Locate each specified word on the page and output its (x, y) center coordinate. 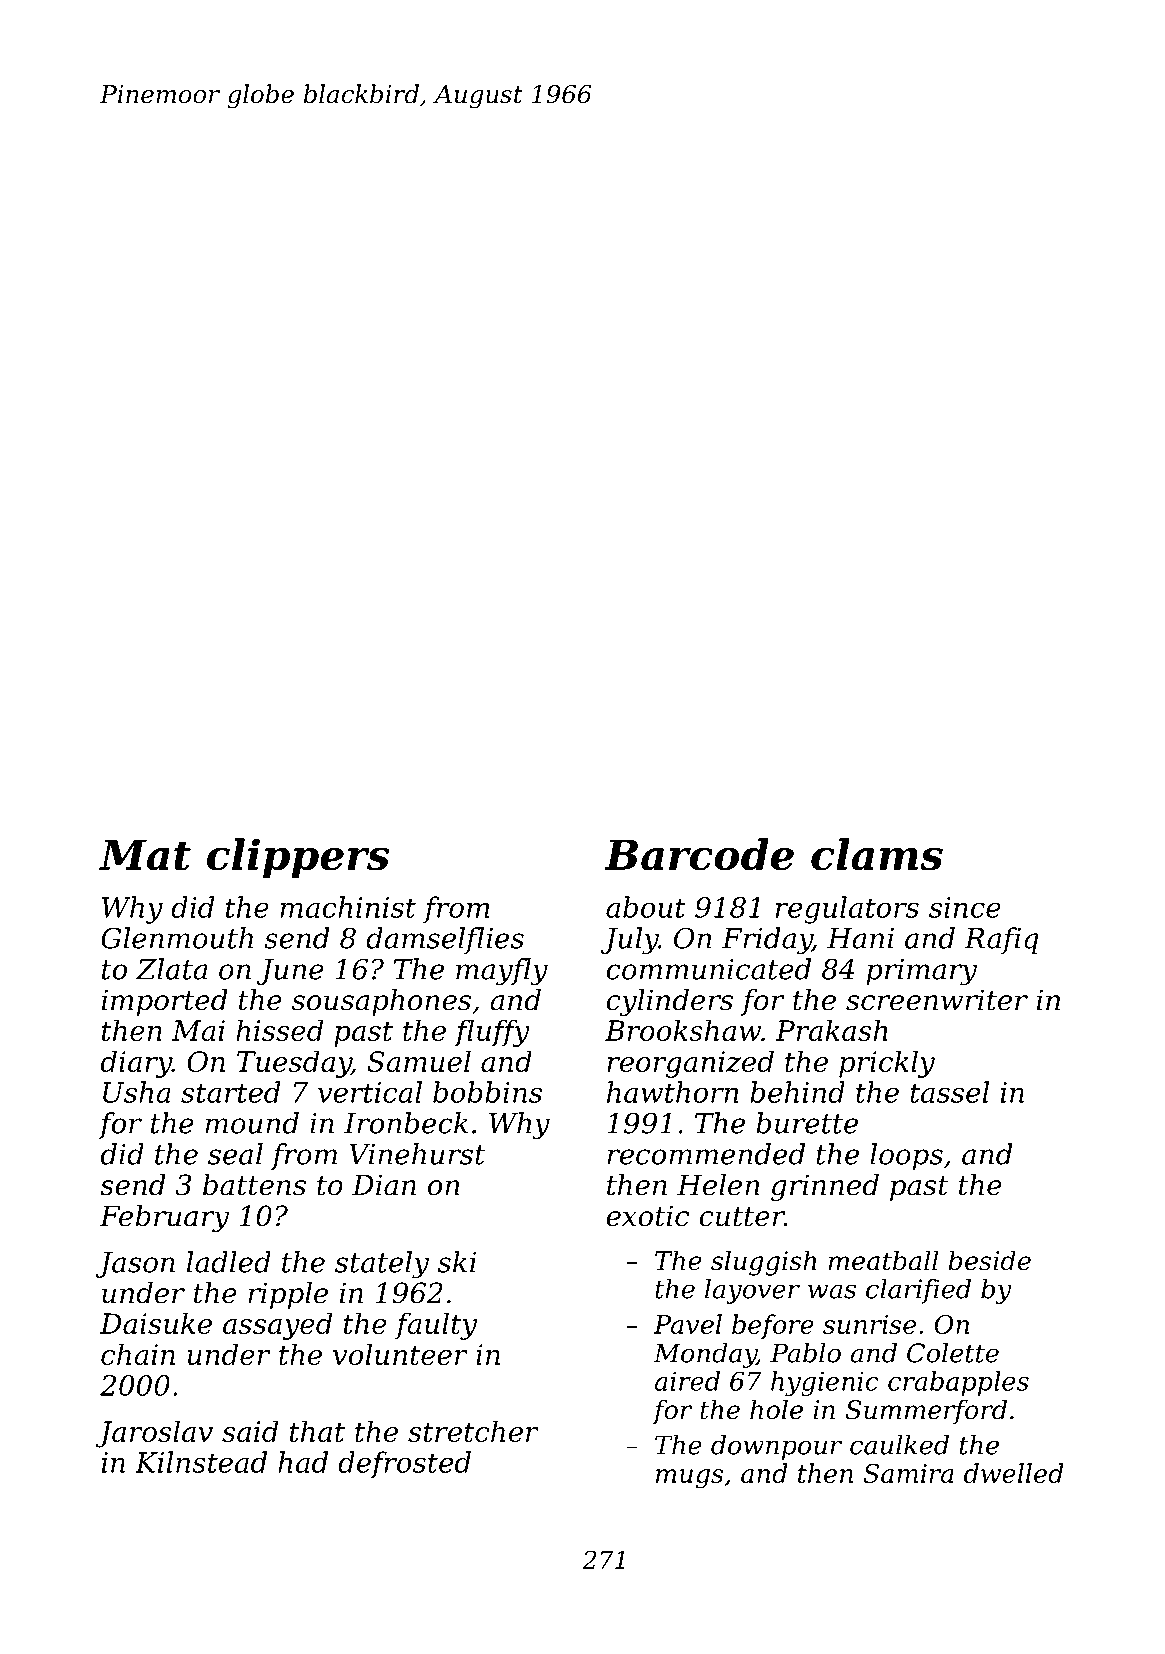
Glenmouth (177, 938)
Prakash (831, 1030)
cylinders (669, 1002)
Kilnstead (201, 1462)
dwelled (1013, 1473)
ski (457, 1262)
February (164, 1218)
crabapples (958, 1383)
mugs (689, 1479)
